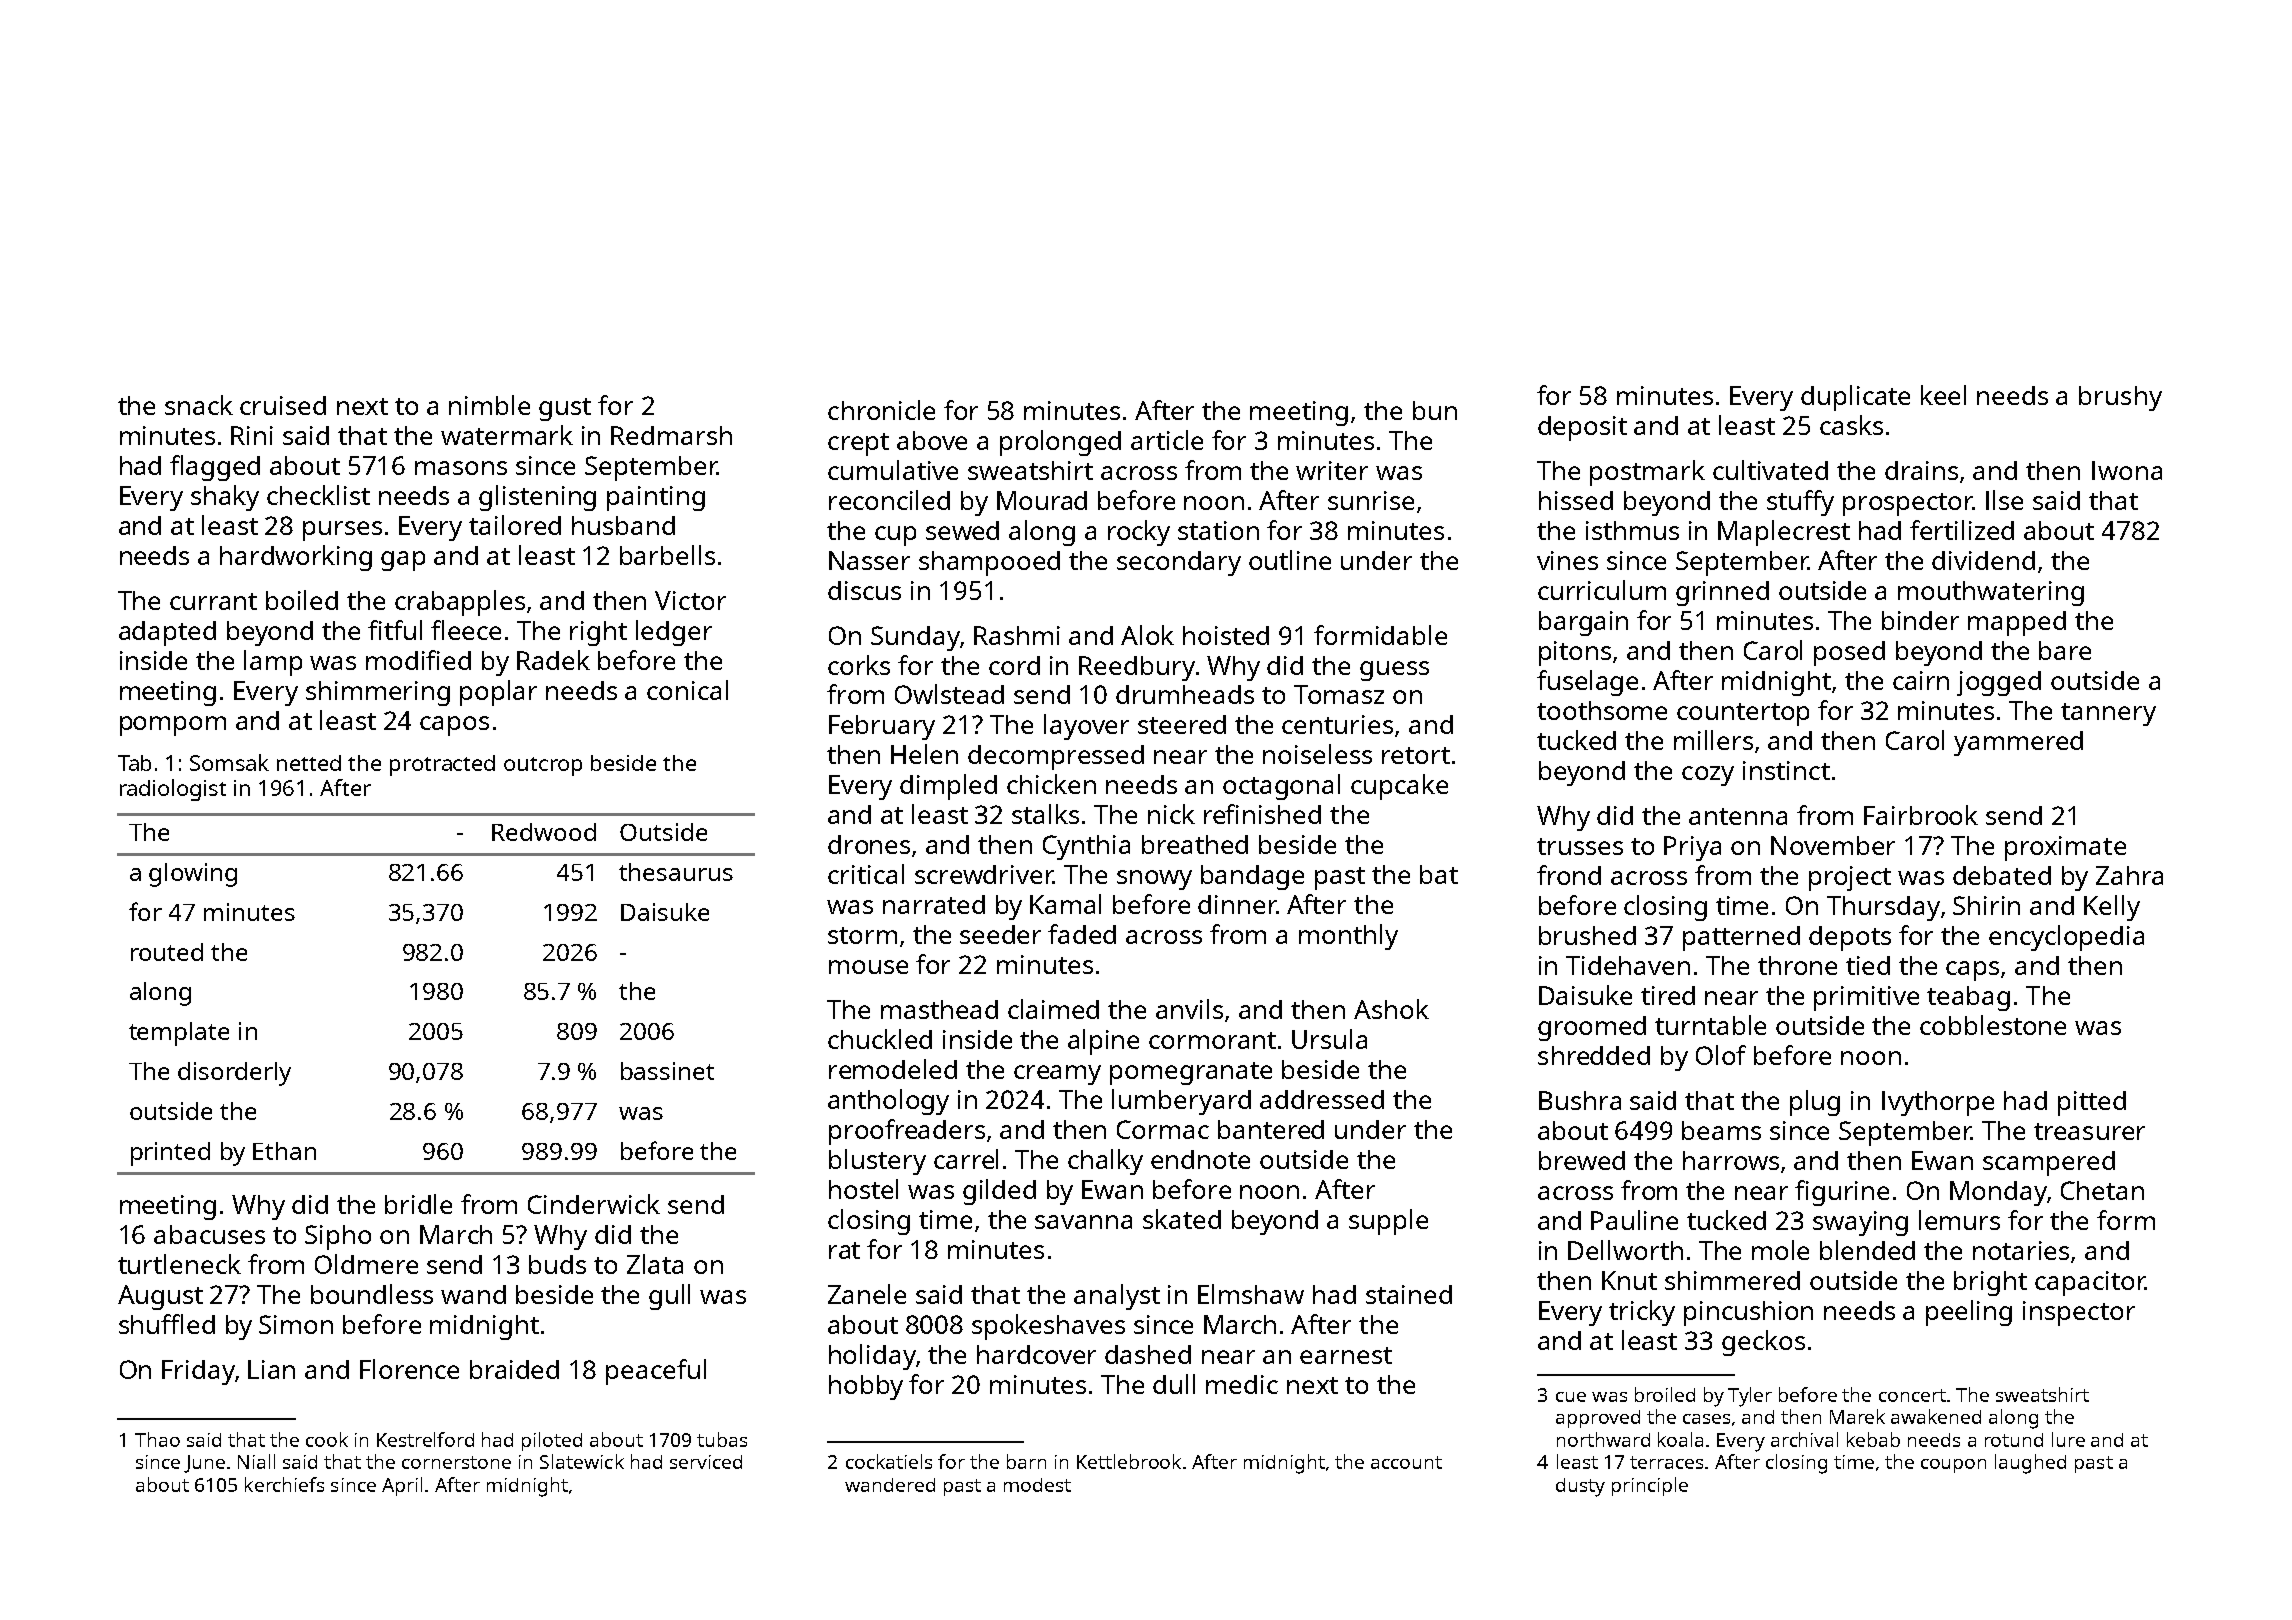  Describe the element at coordinates (2108, 714) in the screenshot. I see `tannery` at that location.
